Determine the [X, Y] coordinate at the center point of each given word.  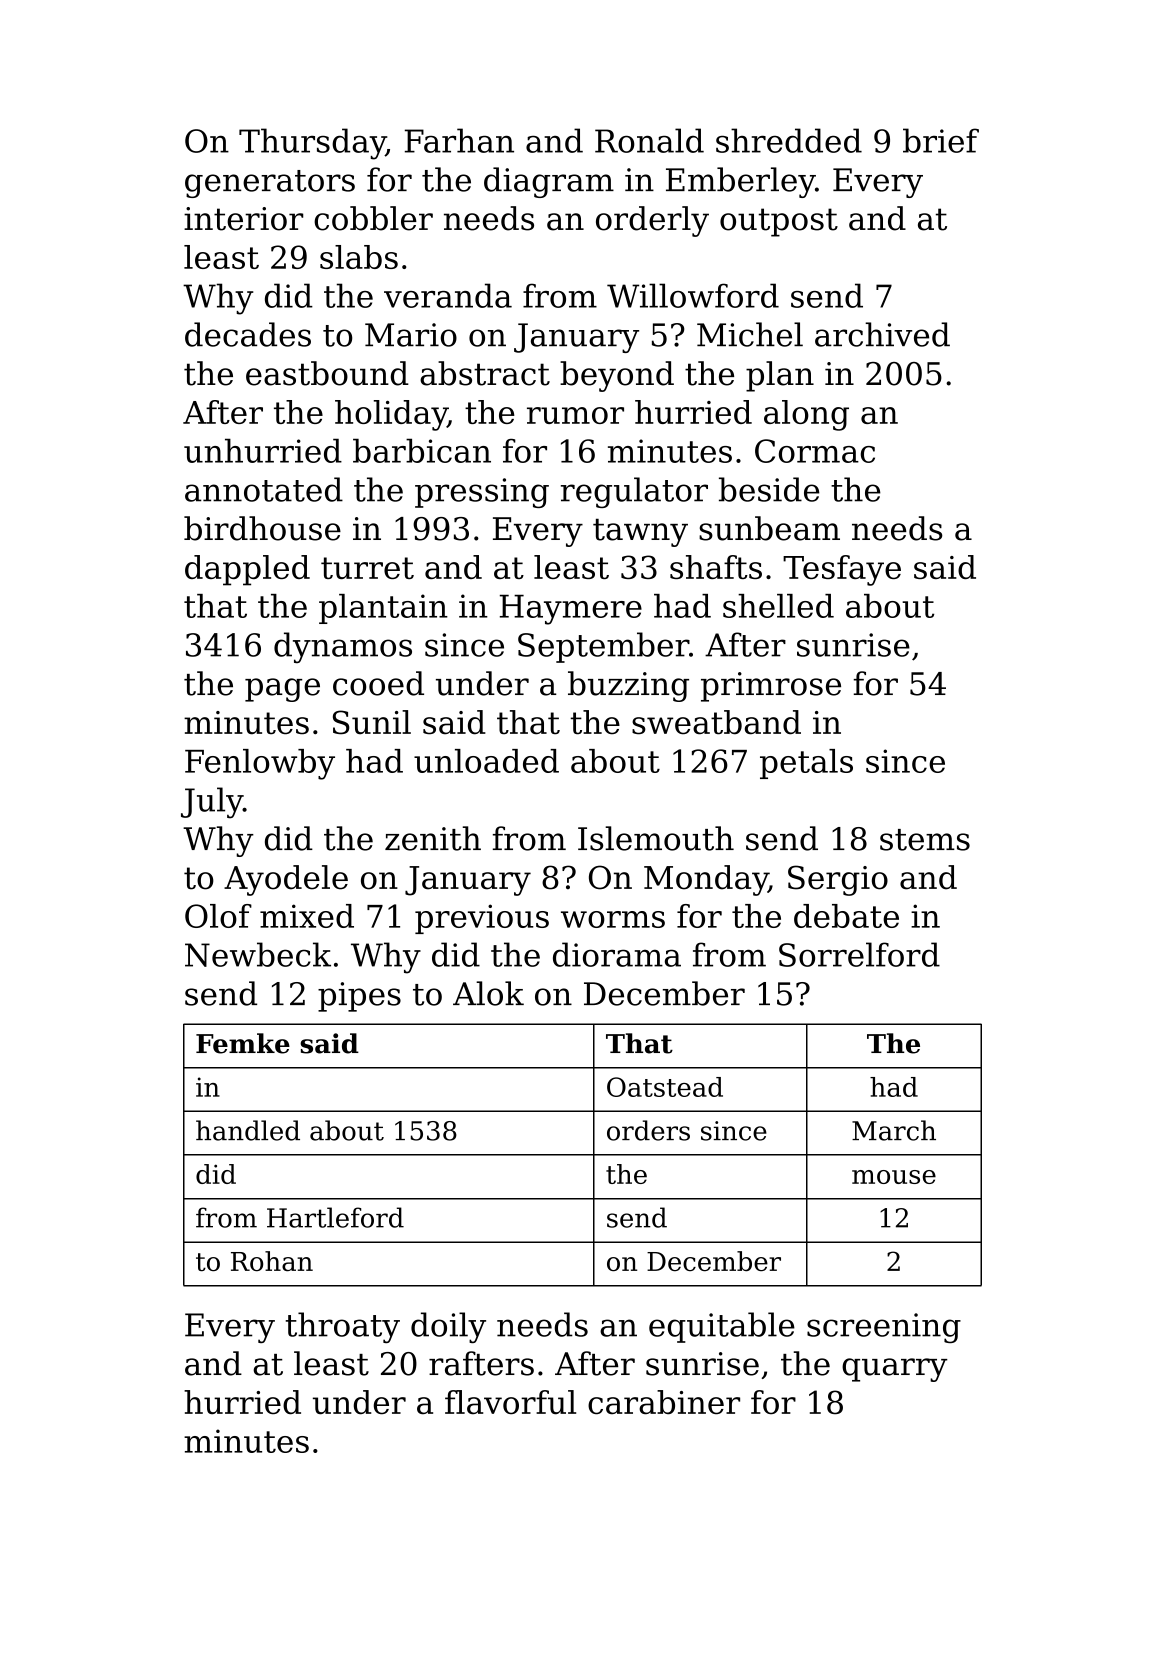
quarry [895, 1370]
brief [941, 140]
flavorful [510, 1402]
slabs [359, 257]
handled [248, 1130]
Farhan [459, 140]
